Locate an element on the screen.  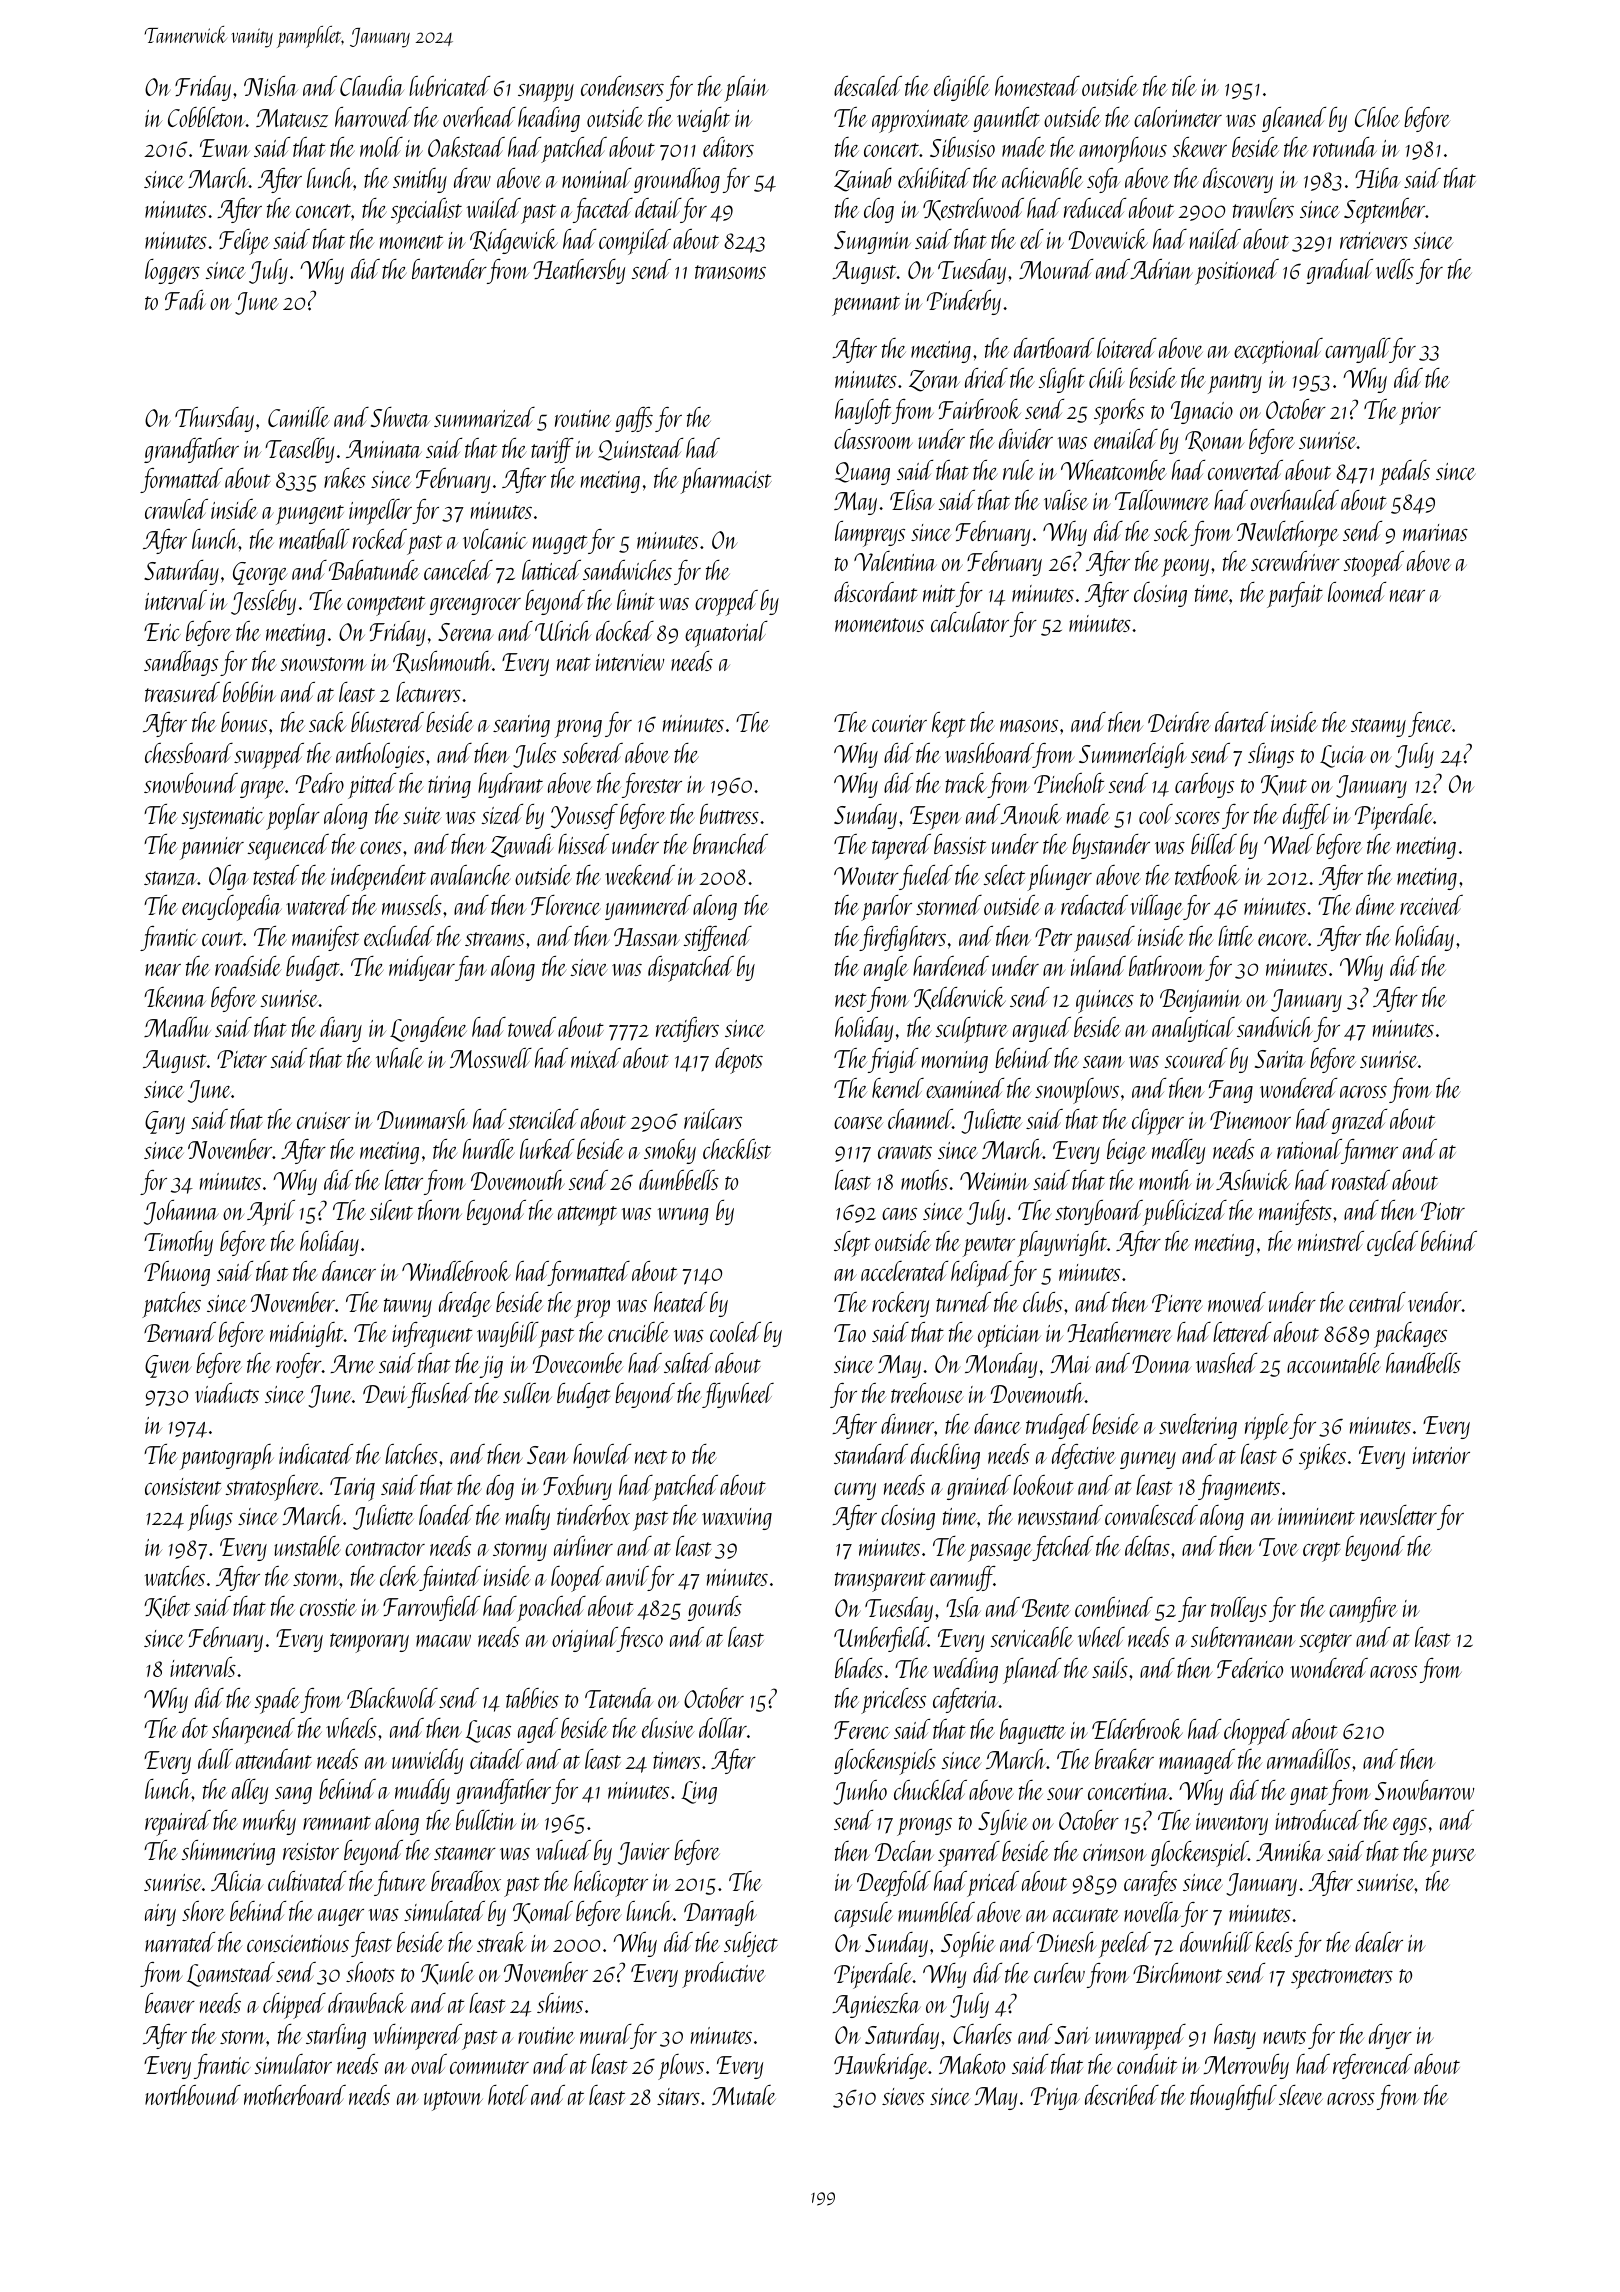
descaled is located at coordinates (868, 86).
